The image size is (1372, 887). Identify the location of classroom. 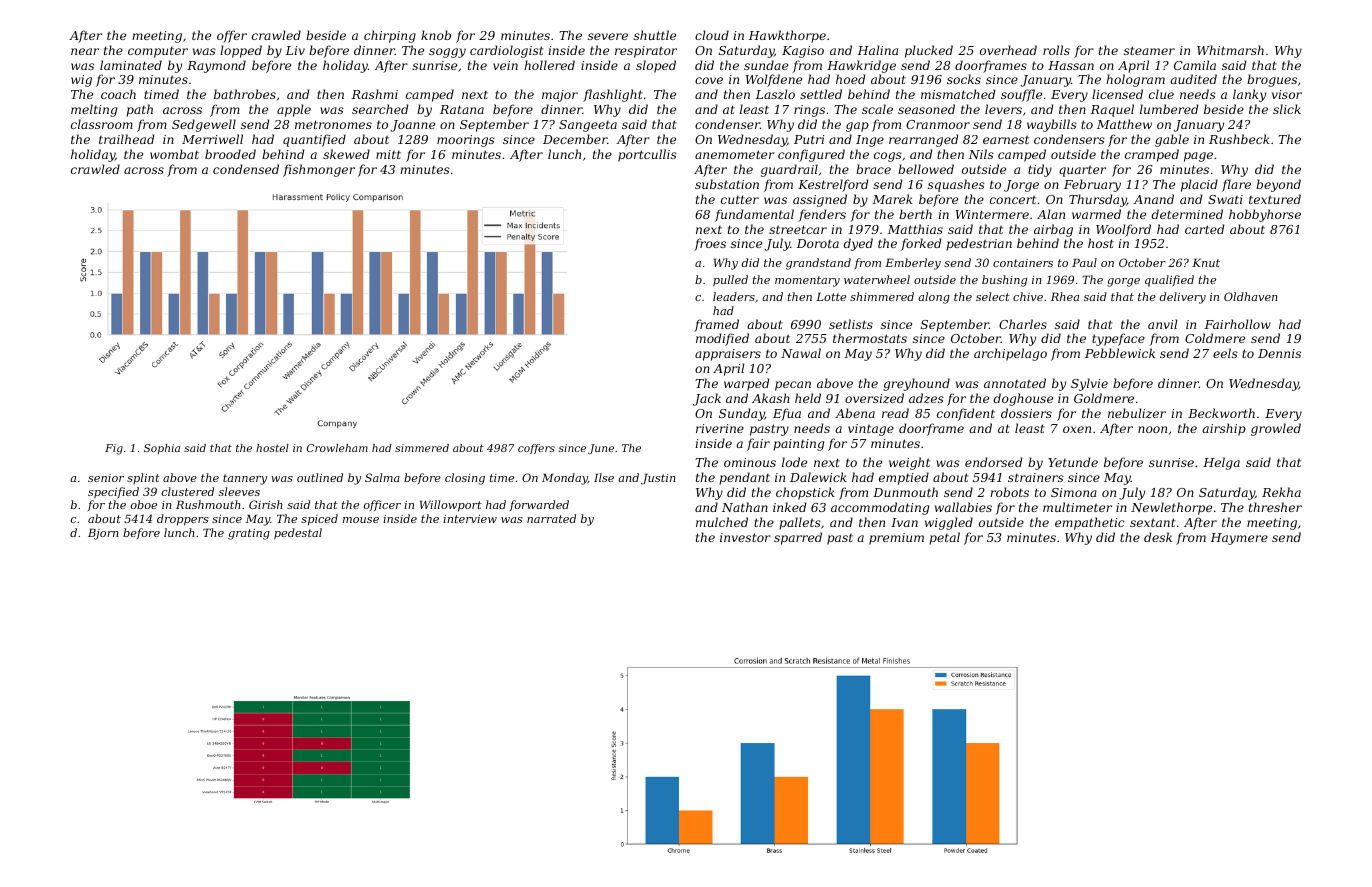
(102, 124).
